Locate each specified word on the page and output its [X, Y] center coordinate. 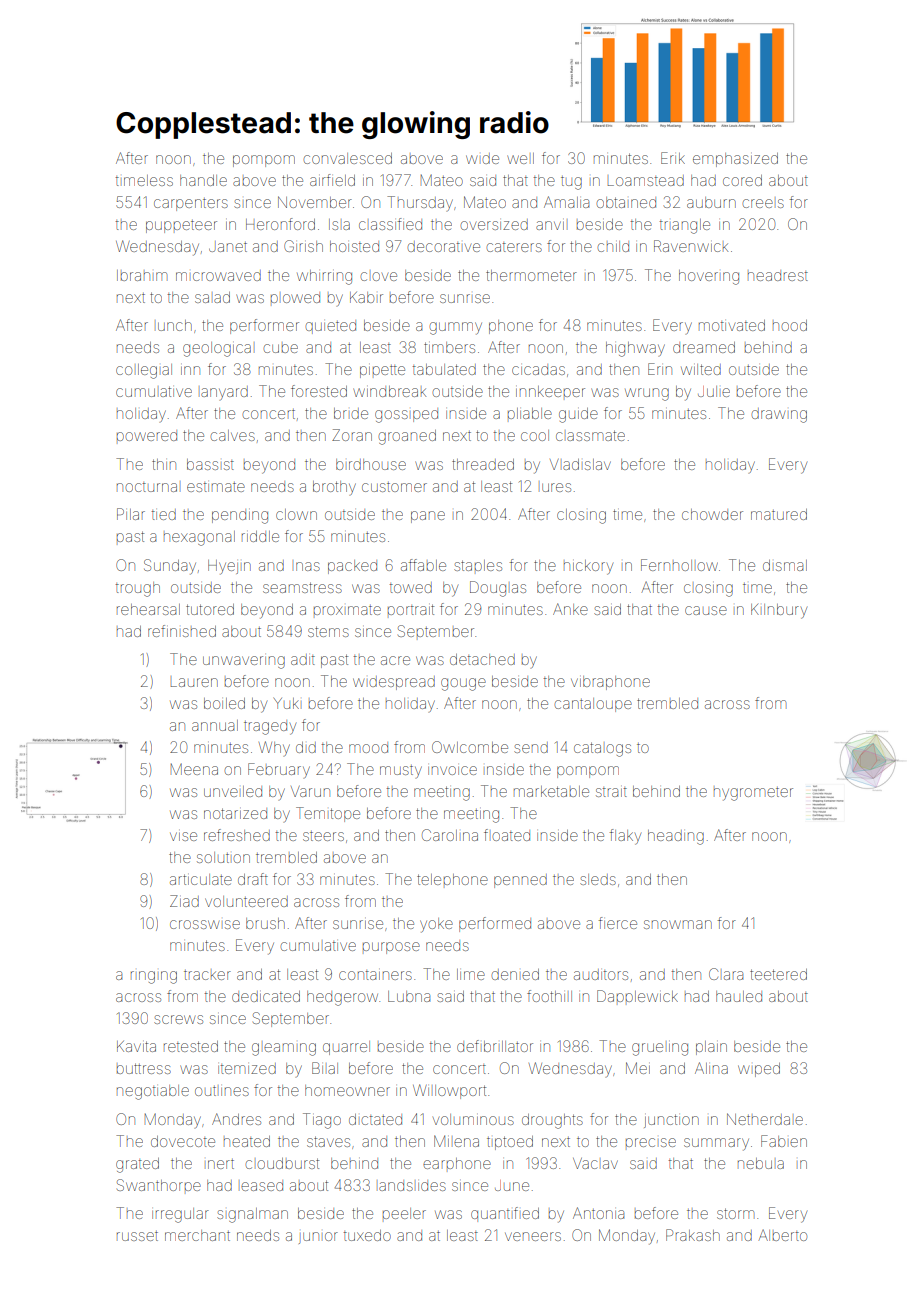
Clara [726, 974]
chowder [712, 514]
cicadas [538, 369]
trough [138, 589]
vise [183, 836]
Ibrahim [142, 275]
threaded [483, 464]
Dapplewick [637, 996]
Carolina [450, 835]
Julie [714, 391]
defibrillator [495, 1046]
